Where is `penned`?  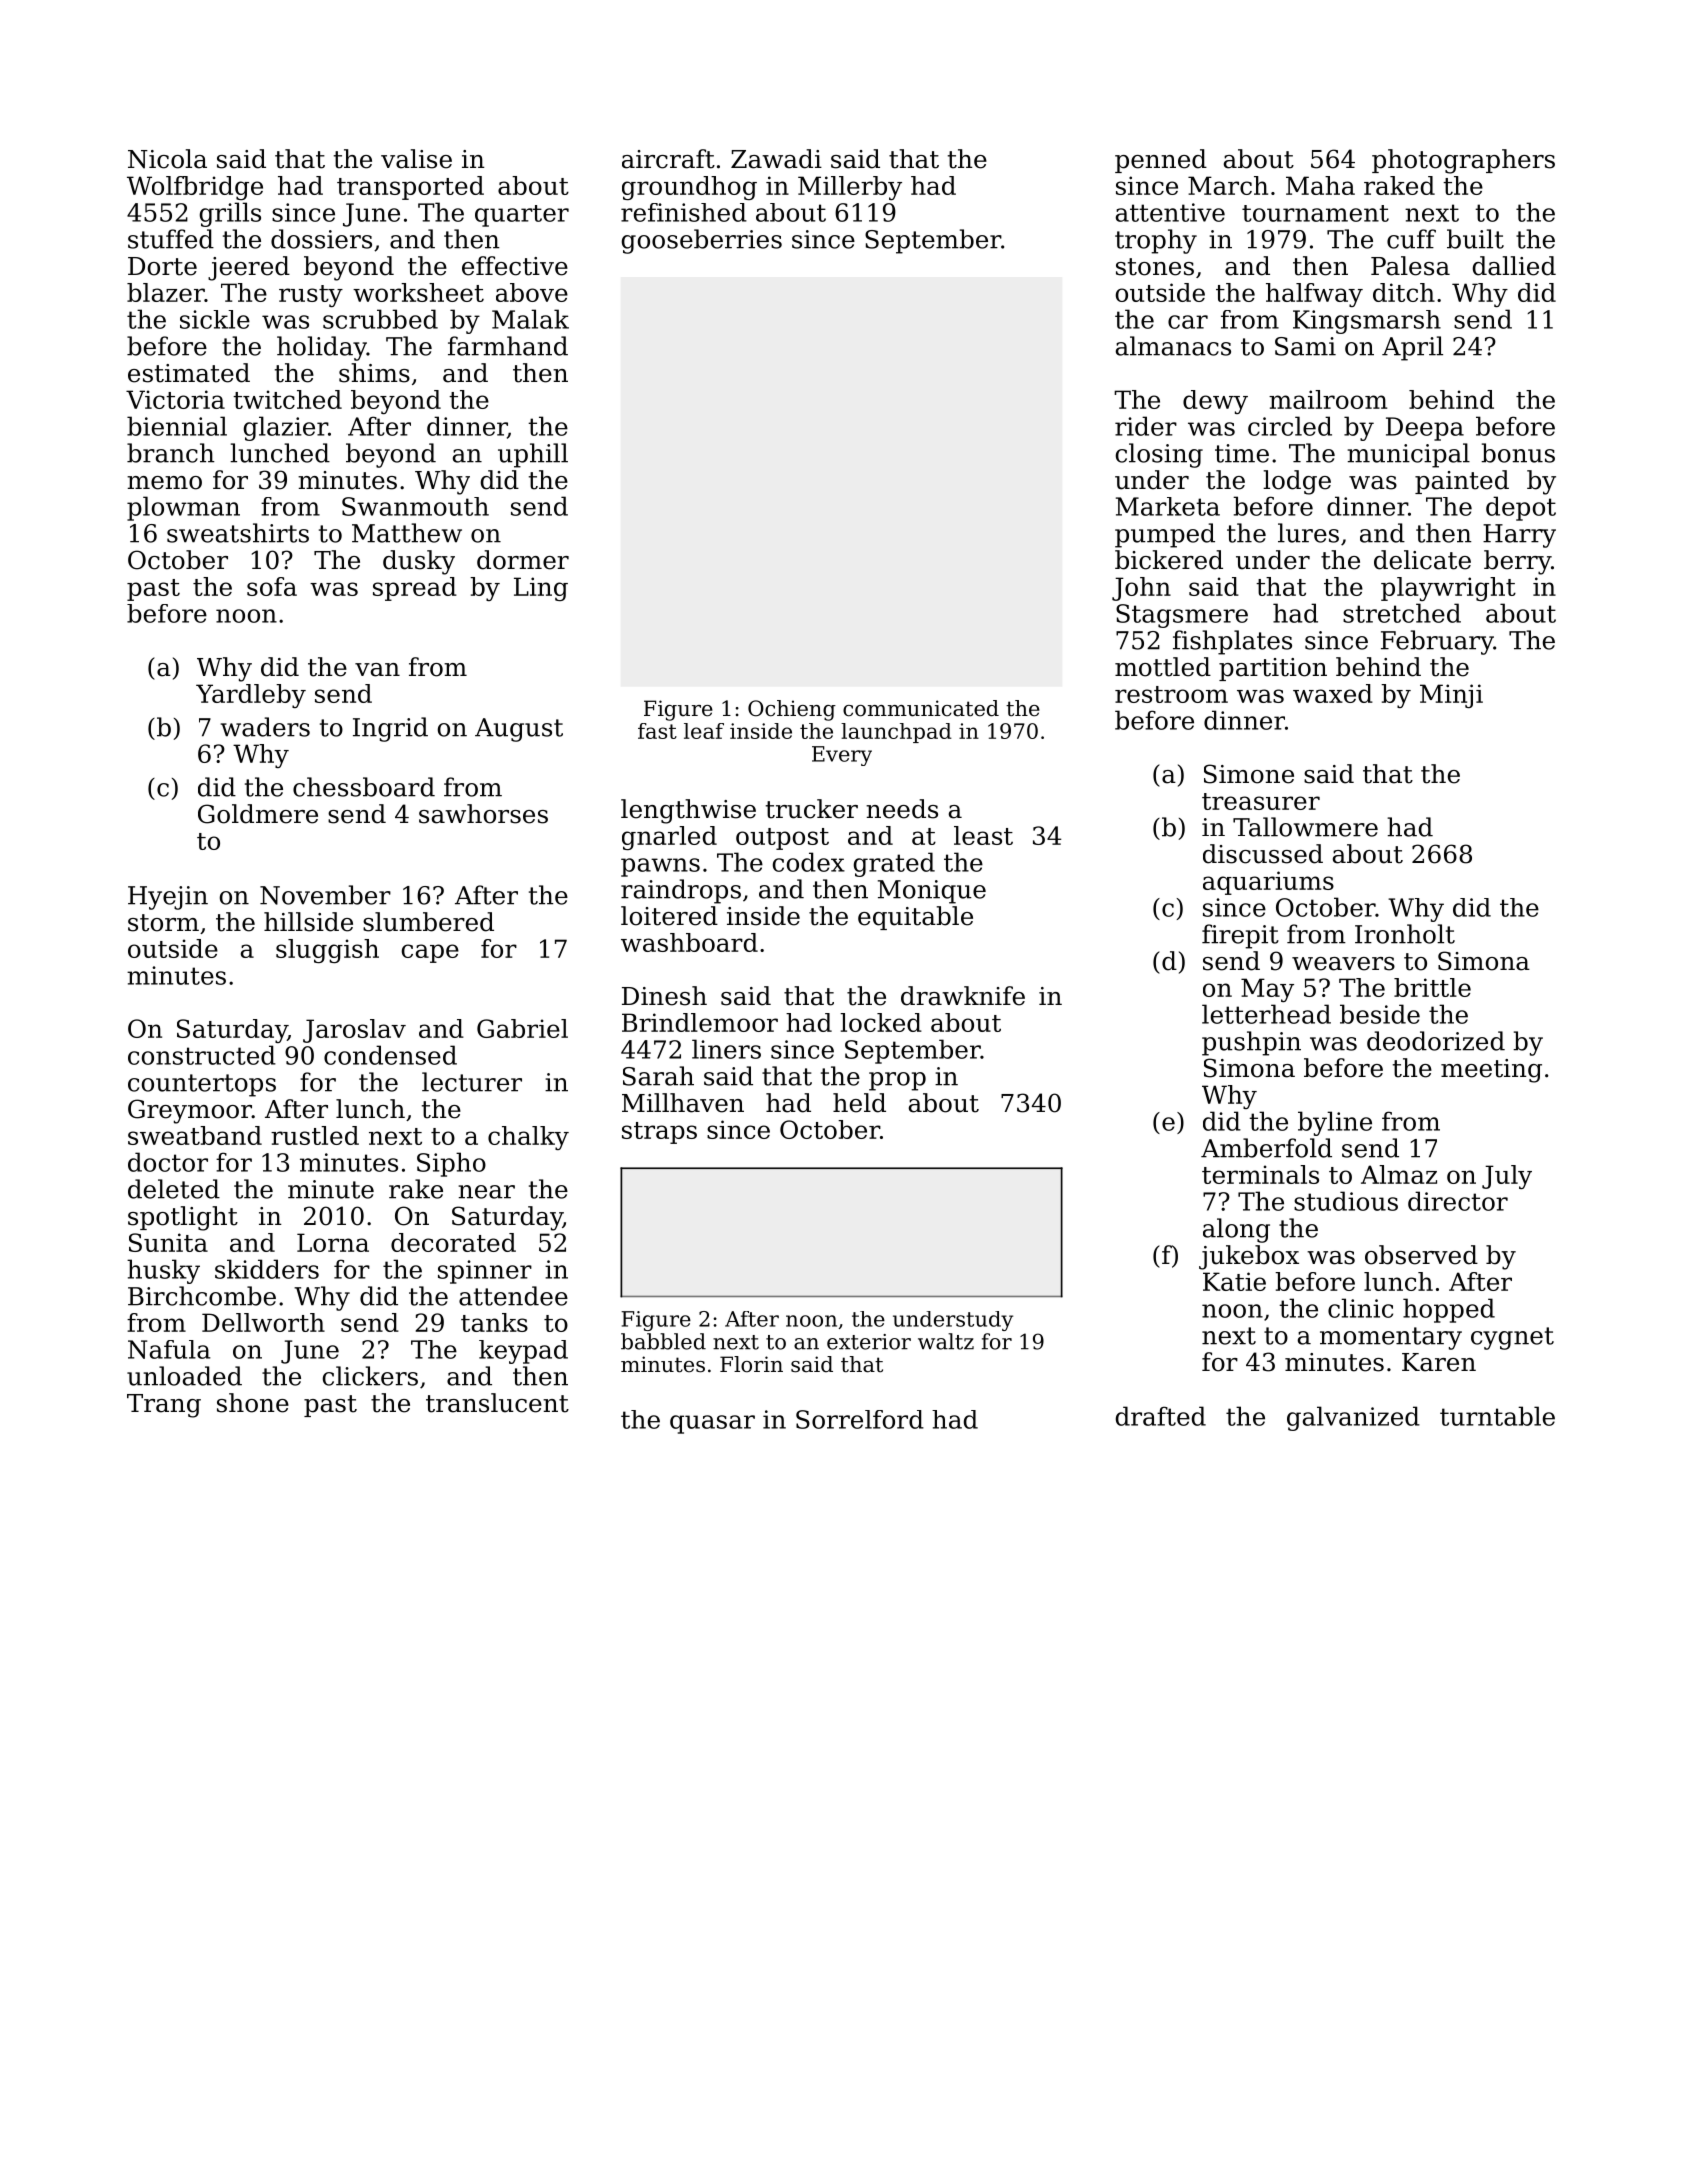
penned is located at coordinates (1161, 161).
